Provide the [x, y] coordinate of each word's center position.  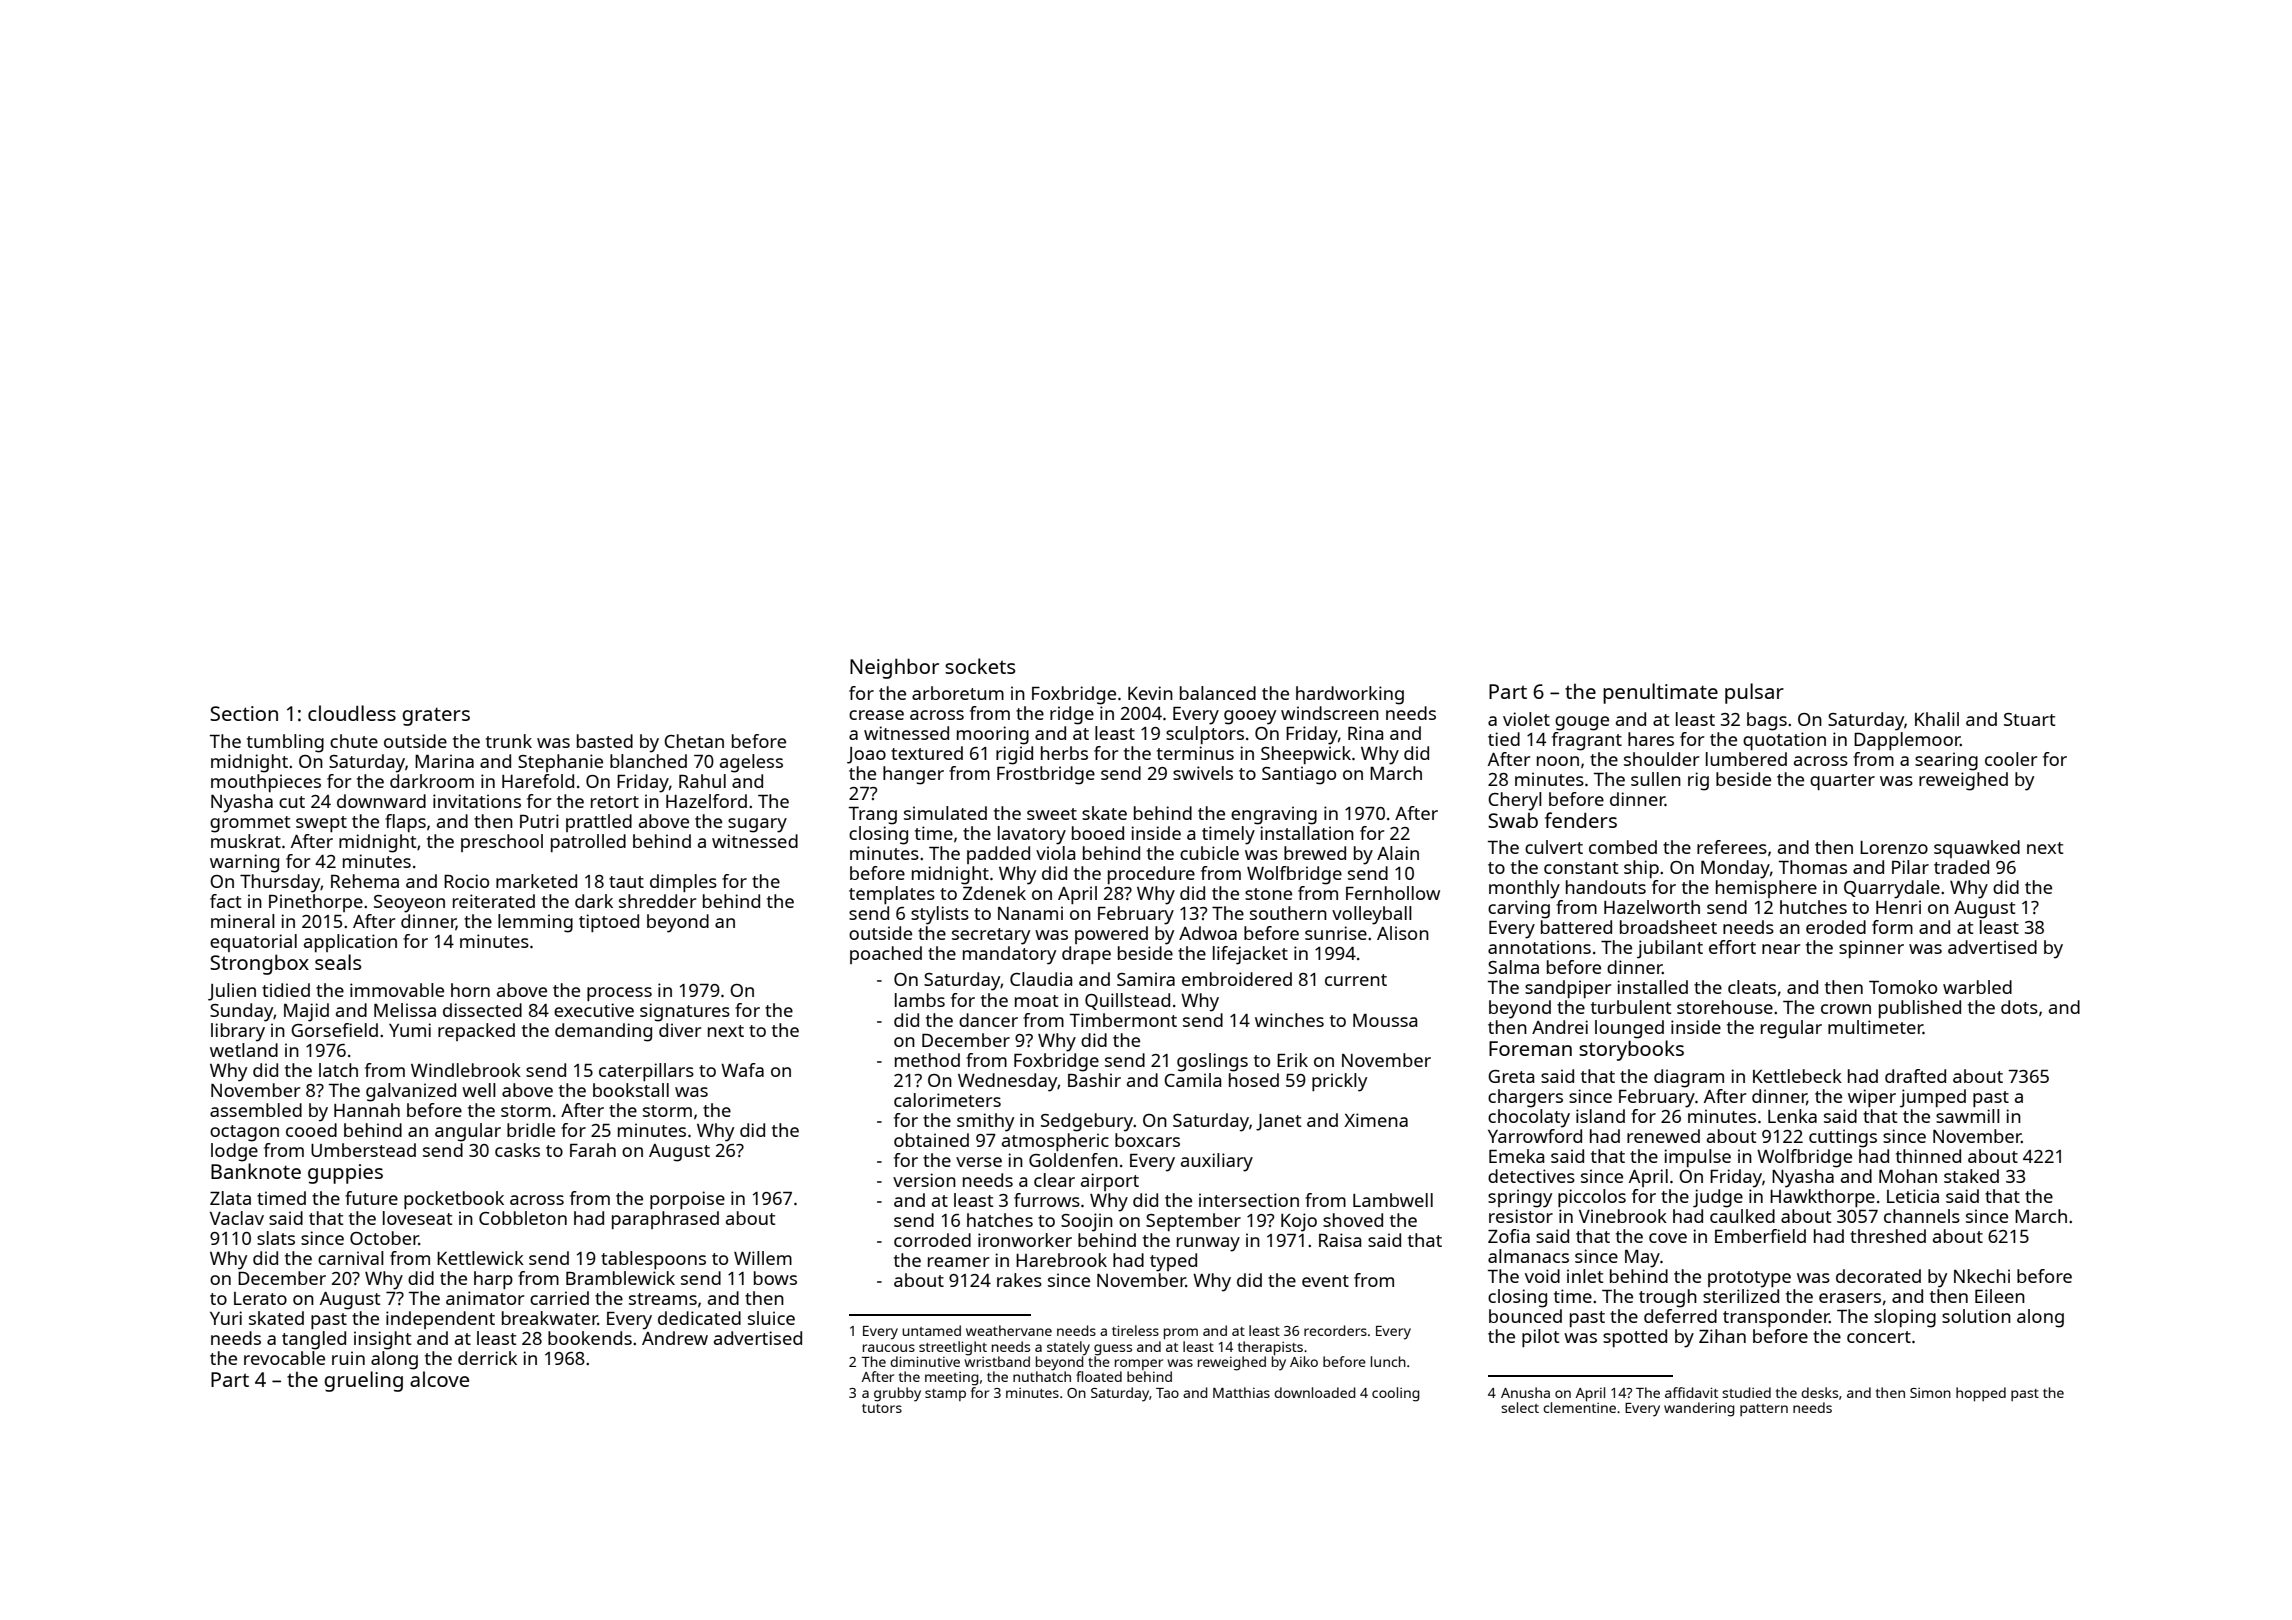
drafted [1915, 1076]
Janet [1278, 1122]
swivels [1203, 773]
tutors [882, 1408]
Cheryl [1515, 801]
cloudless [352, 713]
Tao [1167, 1393]
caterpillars [646, 1072]
